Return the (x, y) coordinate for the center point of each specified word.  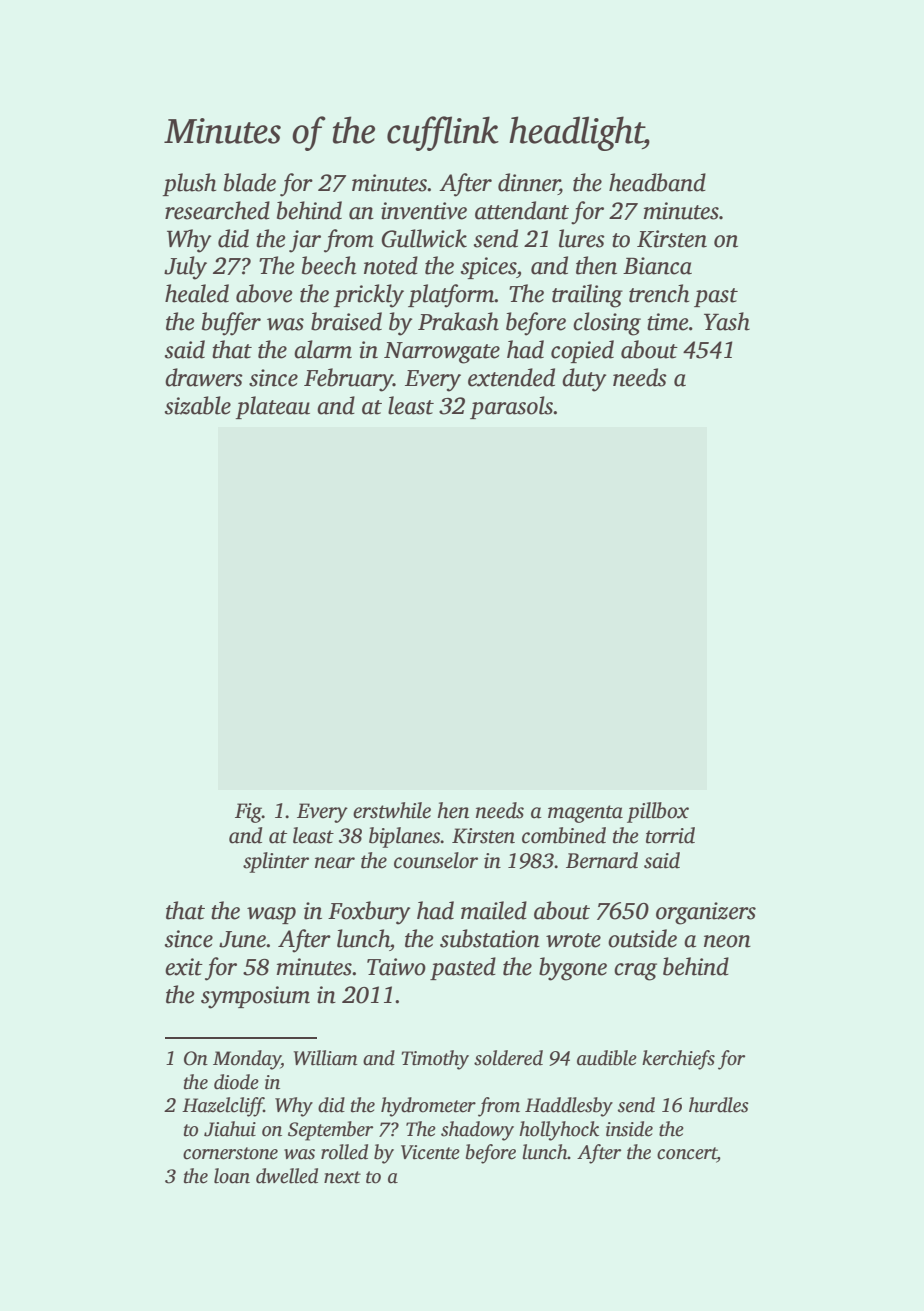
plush (189, 184)
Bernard (602, 860)
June (242, 939)
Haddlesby (569, 1107)
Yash (727, 321)
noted (391, 265)
